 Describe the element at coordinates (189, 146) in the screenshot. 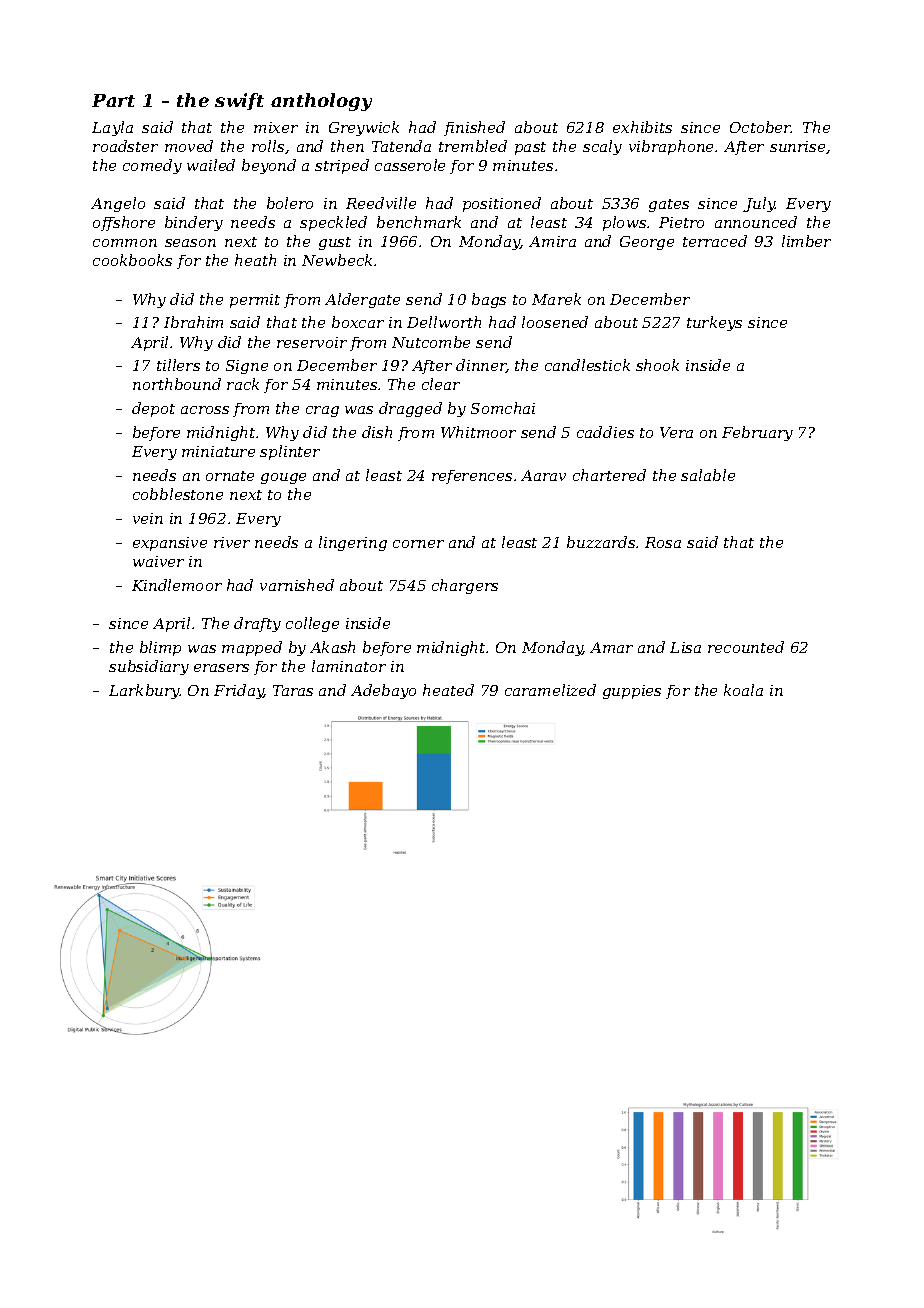

I see `moved` at that location.
